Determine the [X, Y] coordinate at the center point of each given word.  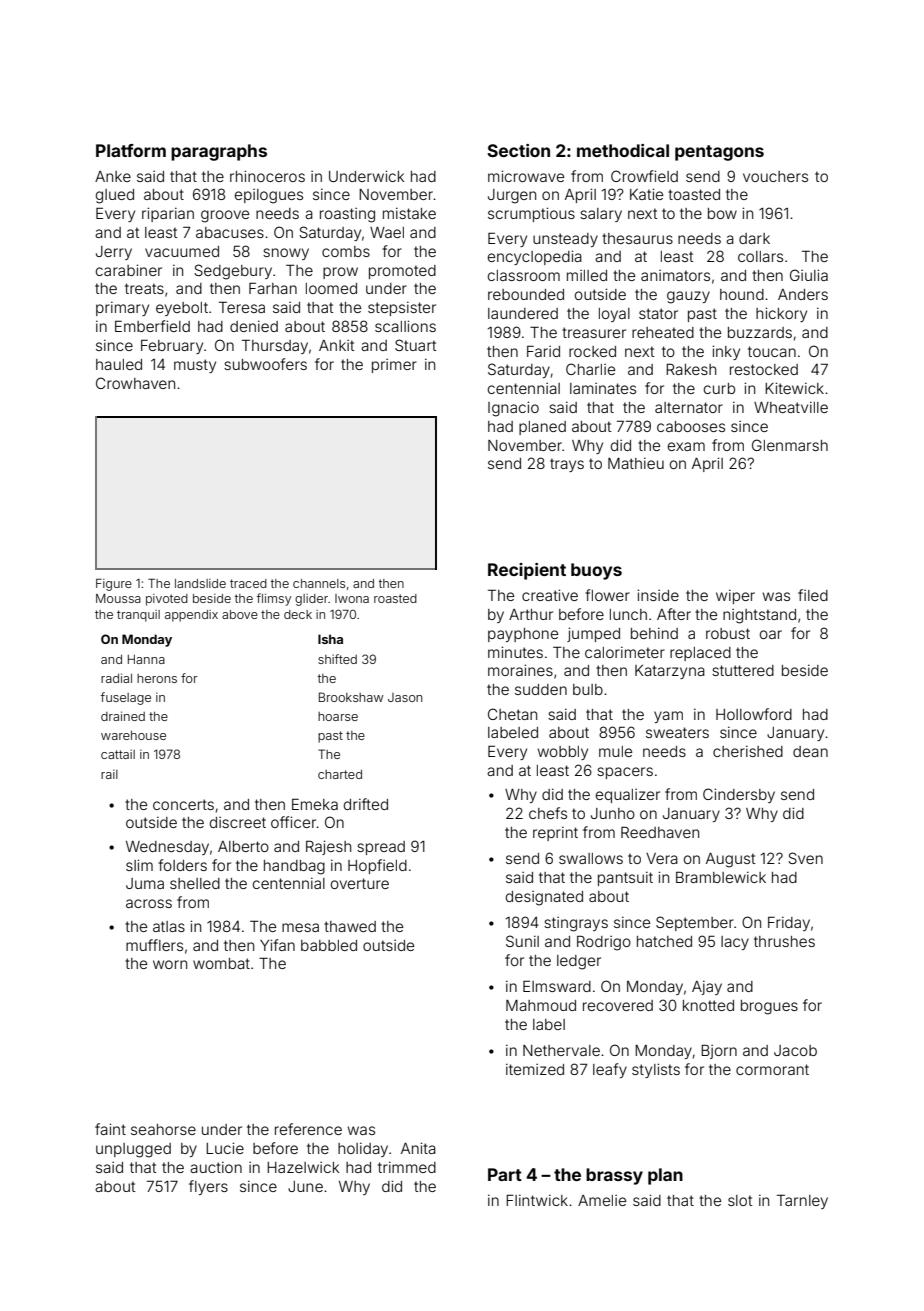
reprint [555, 833]
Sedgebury [233, 272]
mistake [409, 213]
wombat [221, 963]
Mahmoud [541, 1005]
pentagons [719, 153]
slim [139, 865]
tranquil [138, 616]
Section [518, 150]
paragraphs [219, 152]
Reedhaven [660, 832]
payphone [523, 635]
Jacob [795, 1050]
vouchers [775, 176]
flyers [208, 1187]
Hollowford [754, 714]
